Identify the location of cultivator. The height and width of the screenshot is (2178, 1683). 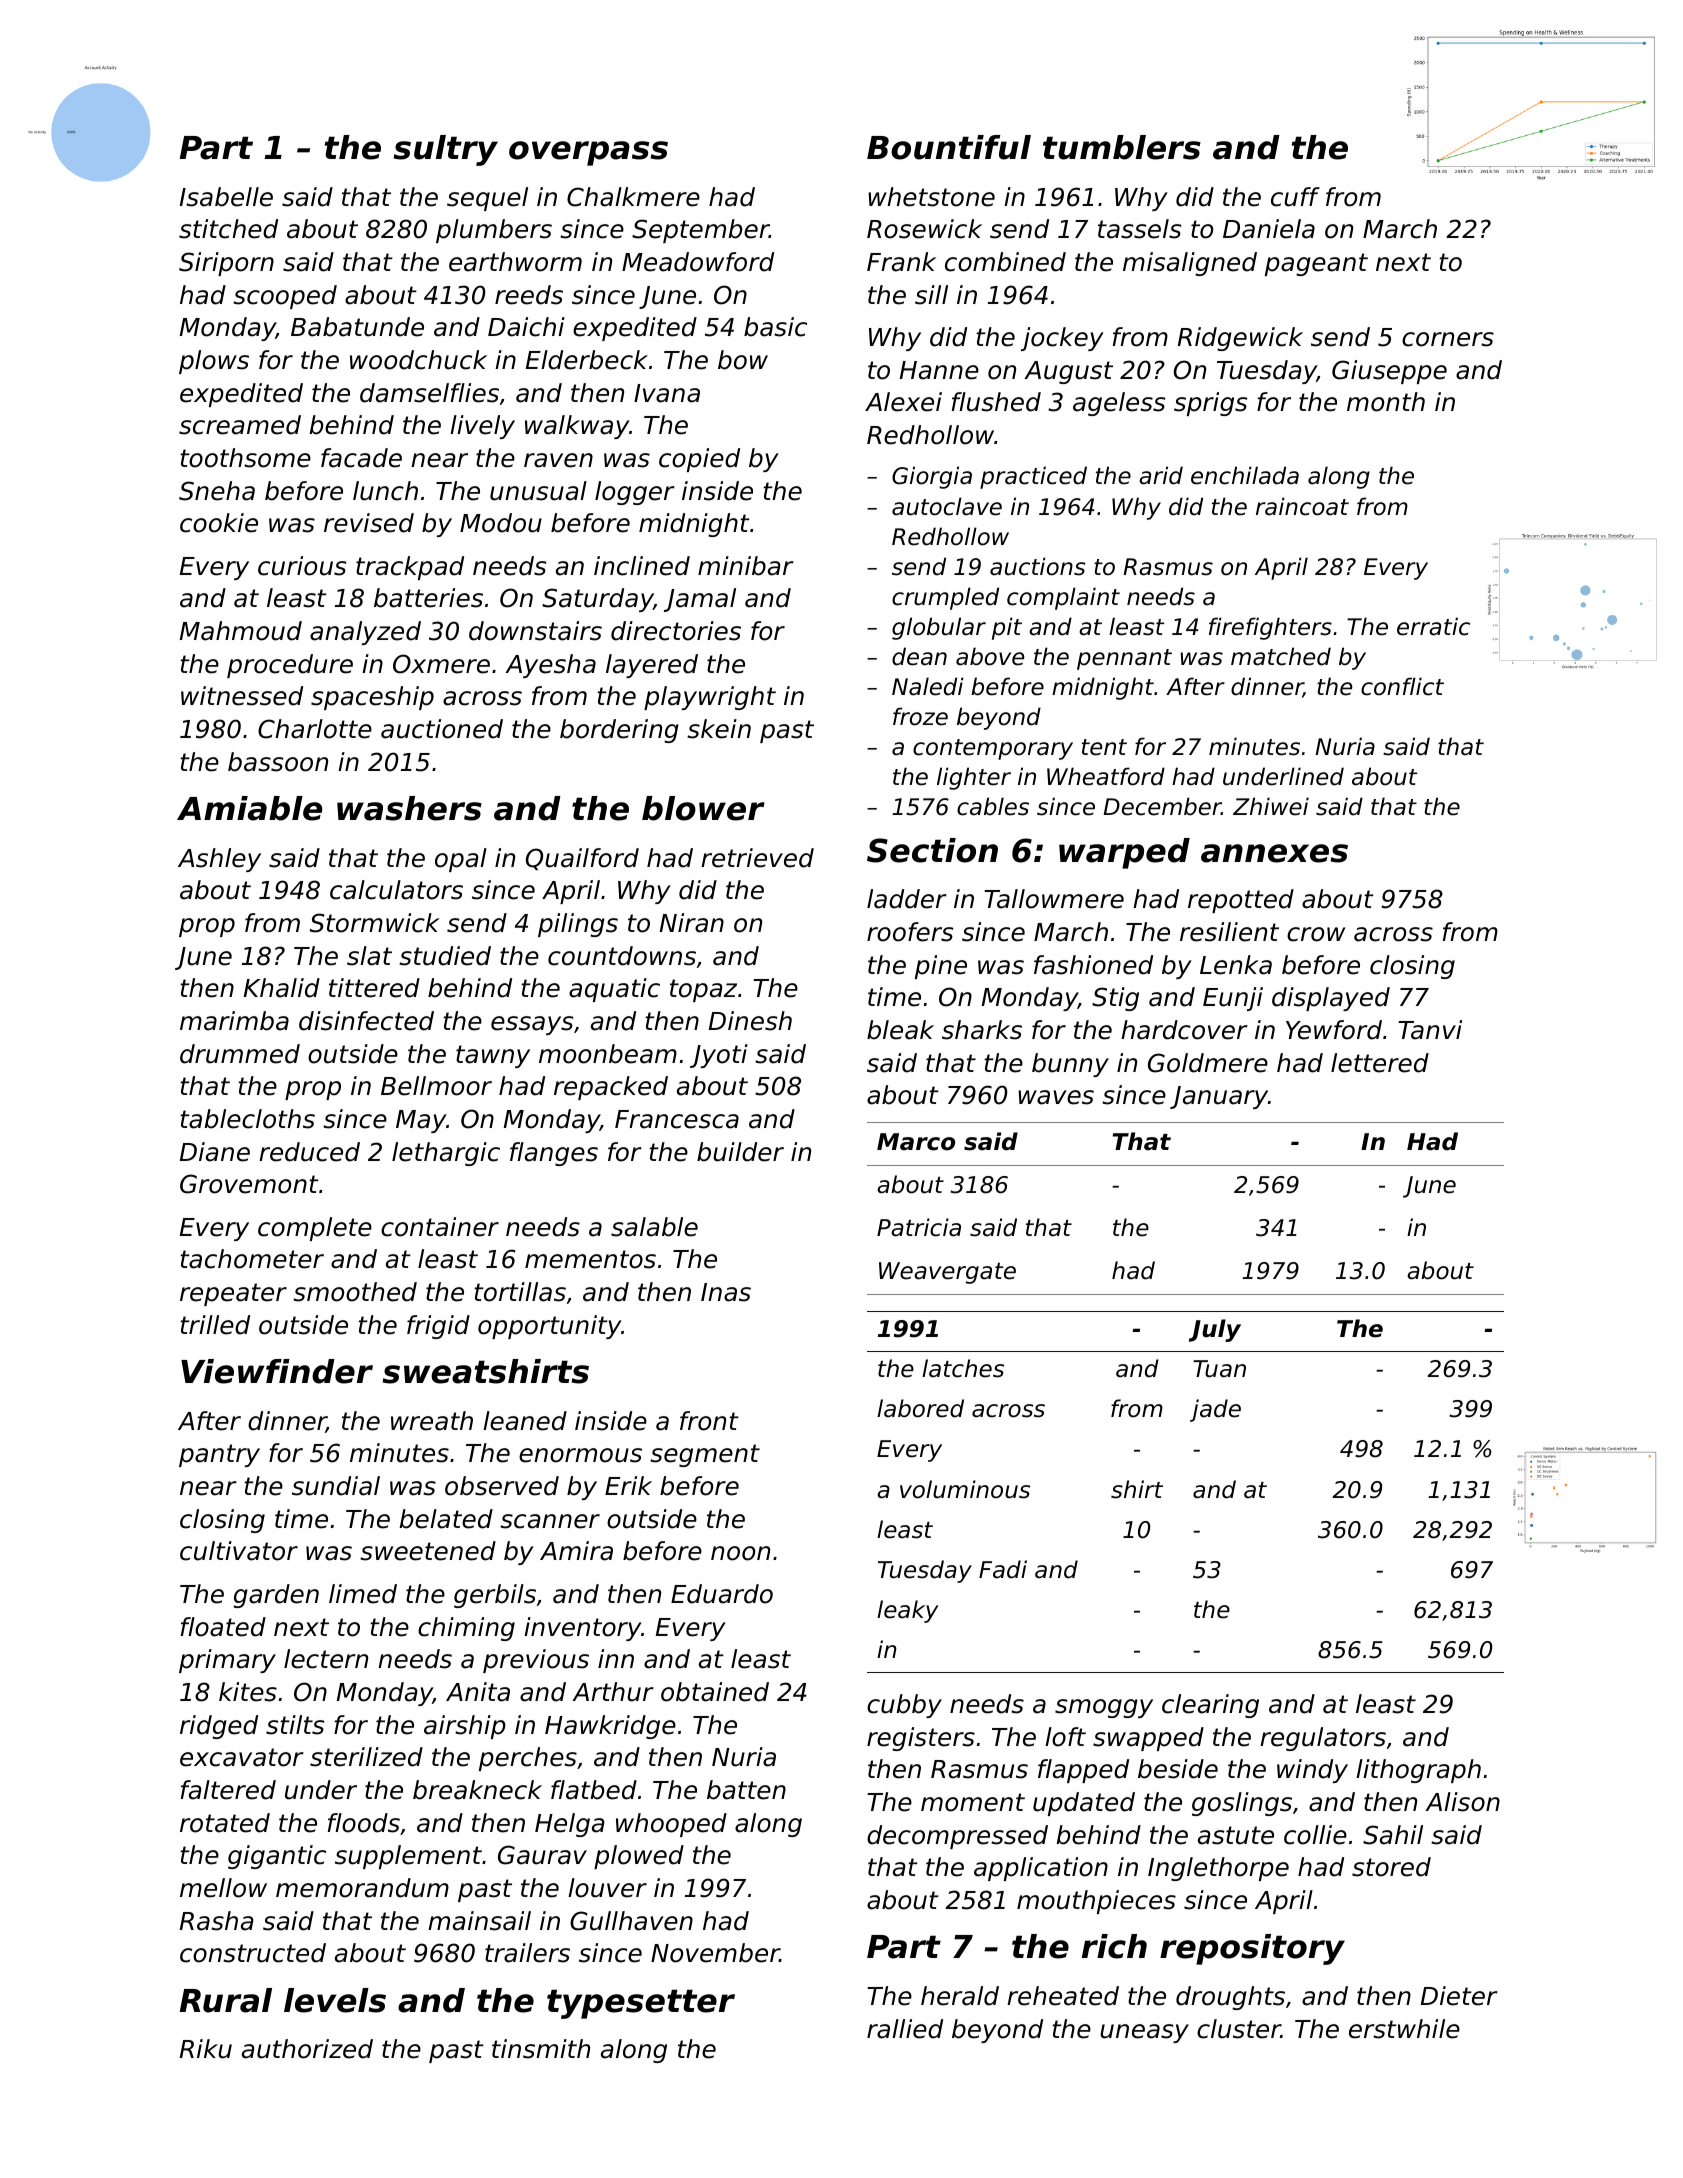
(239, 1551).
